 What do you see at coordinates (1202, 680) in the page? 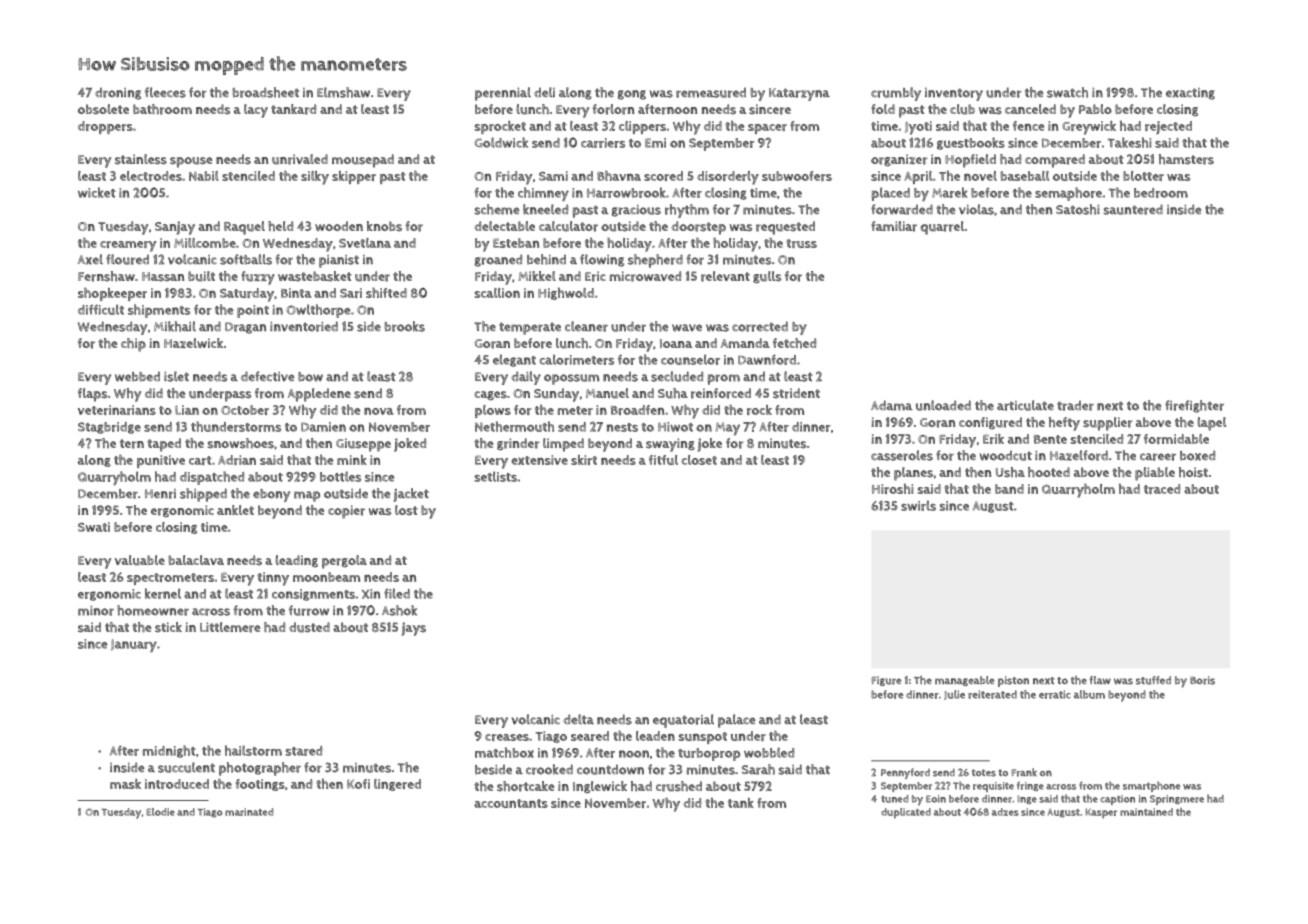
I see `Boris` at bounding box center [1202, 680].
